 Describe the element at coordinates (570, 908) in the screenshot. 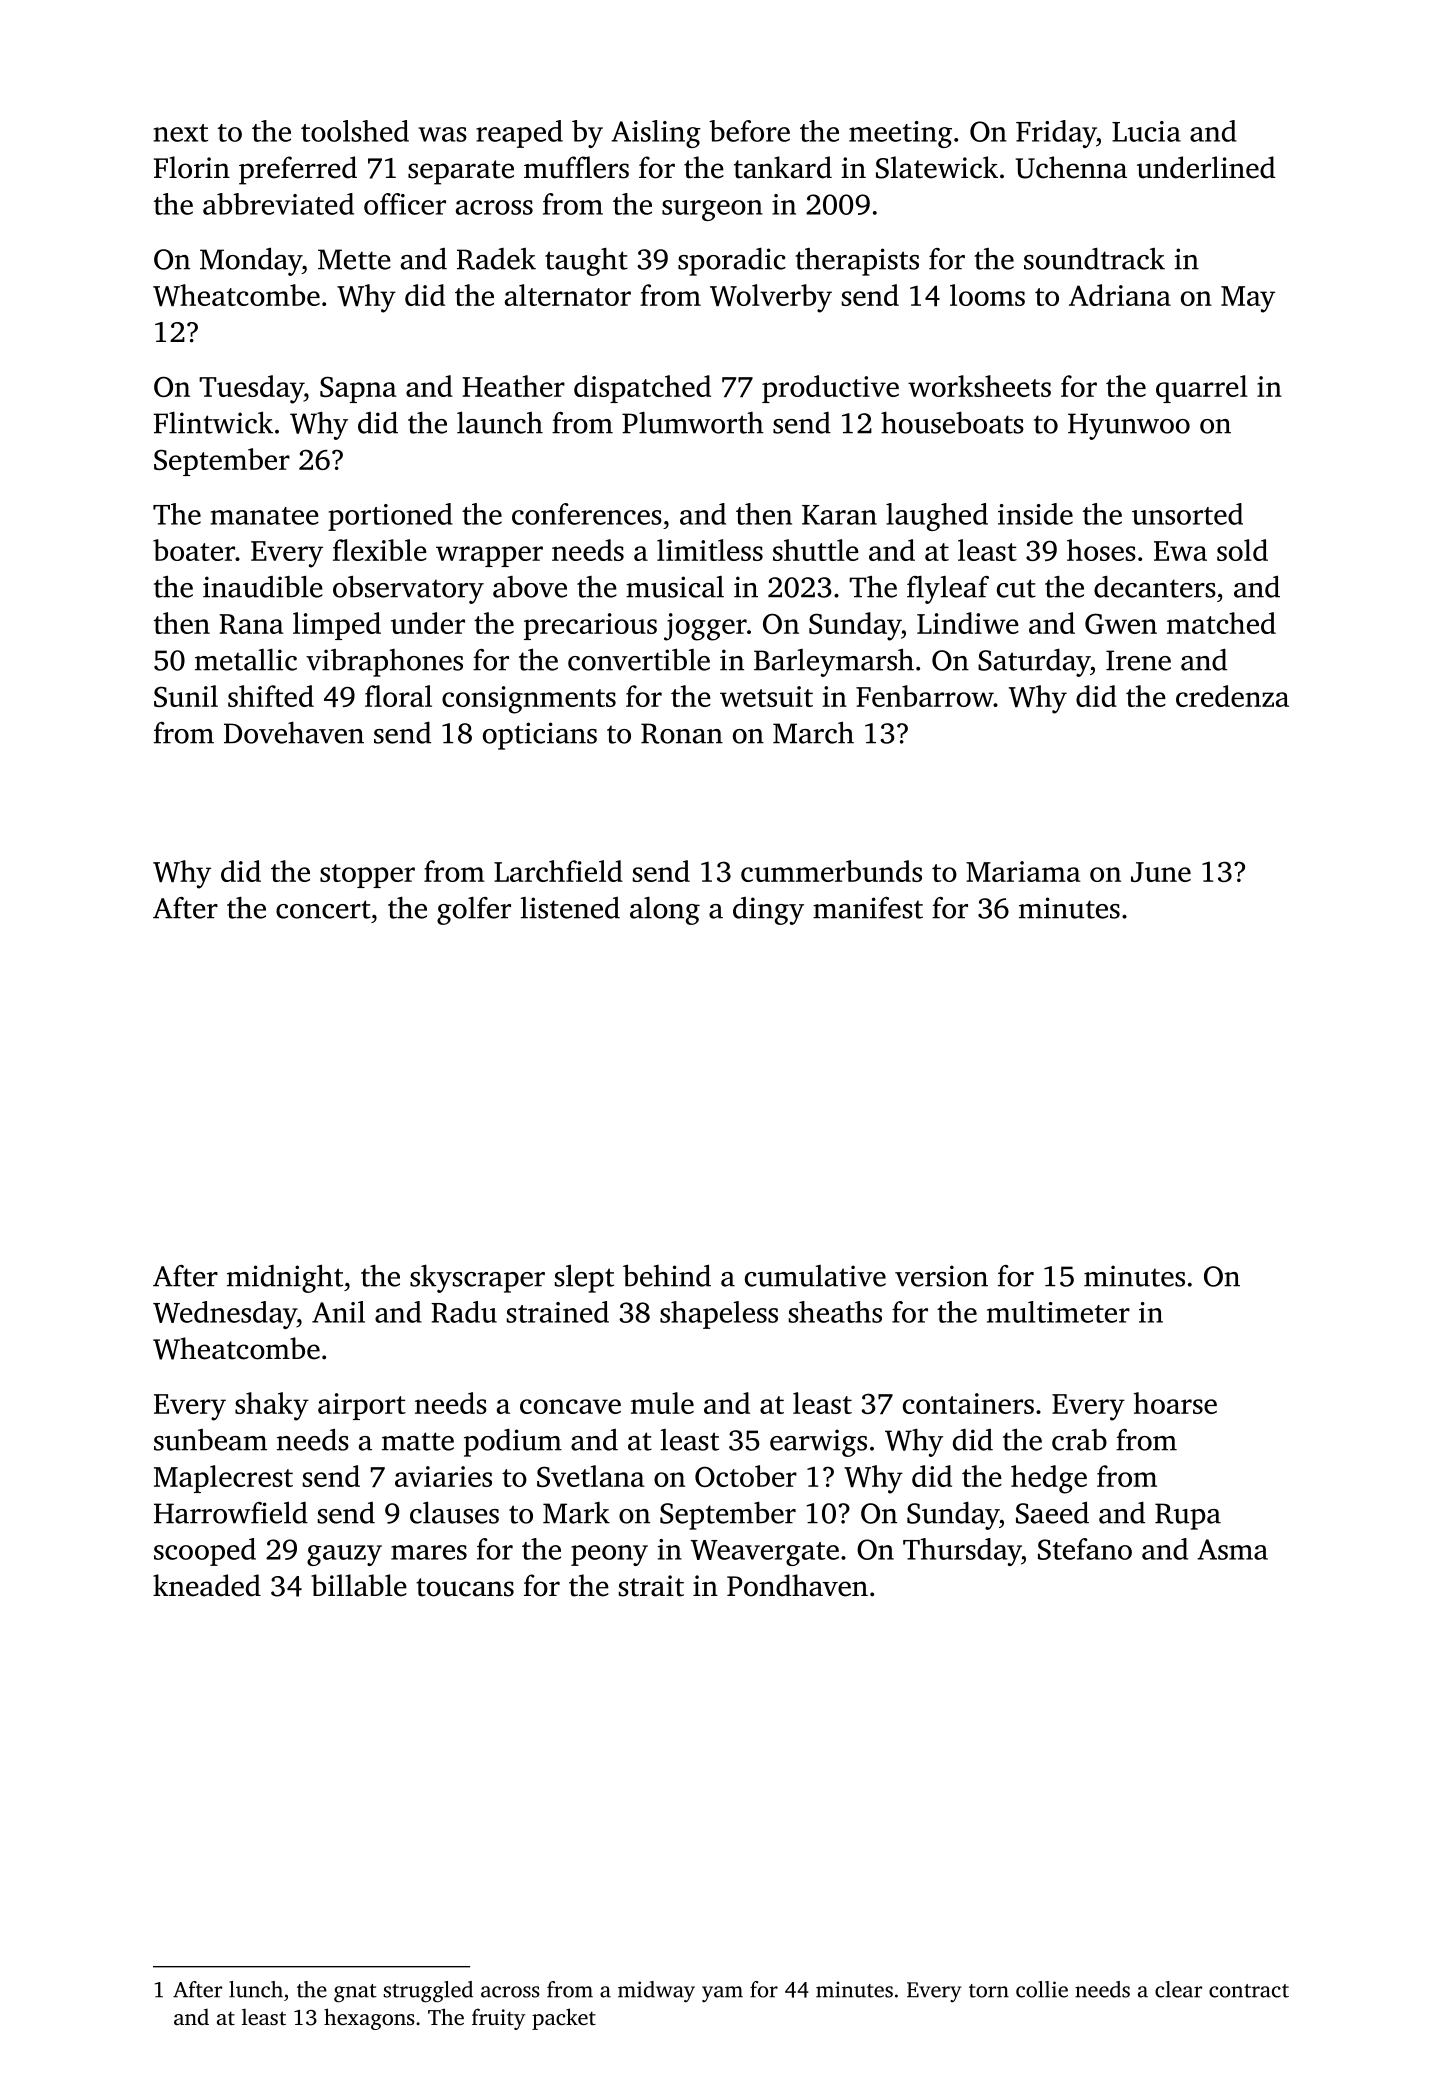

I see `listened` at that location.
